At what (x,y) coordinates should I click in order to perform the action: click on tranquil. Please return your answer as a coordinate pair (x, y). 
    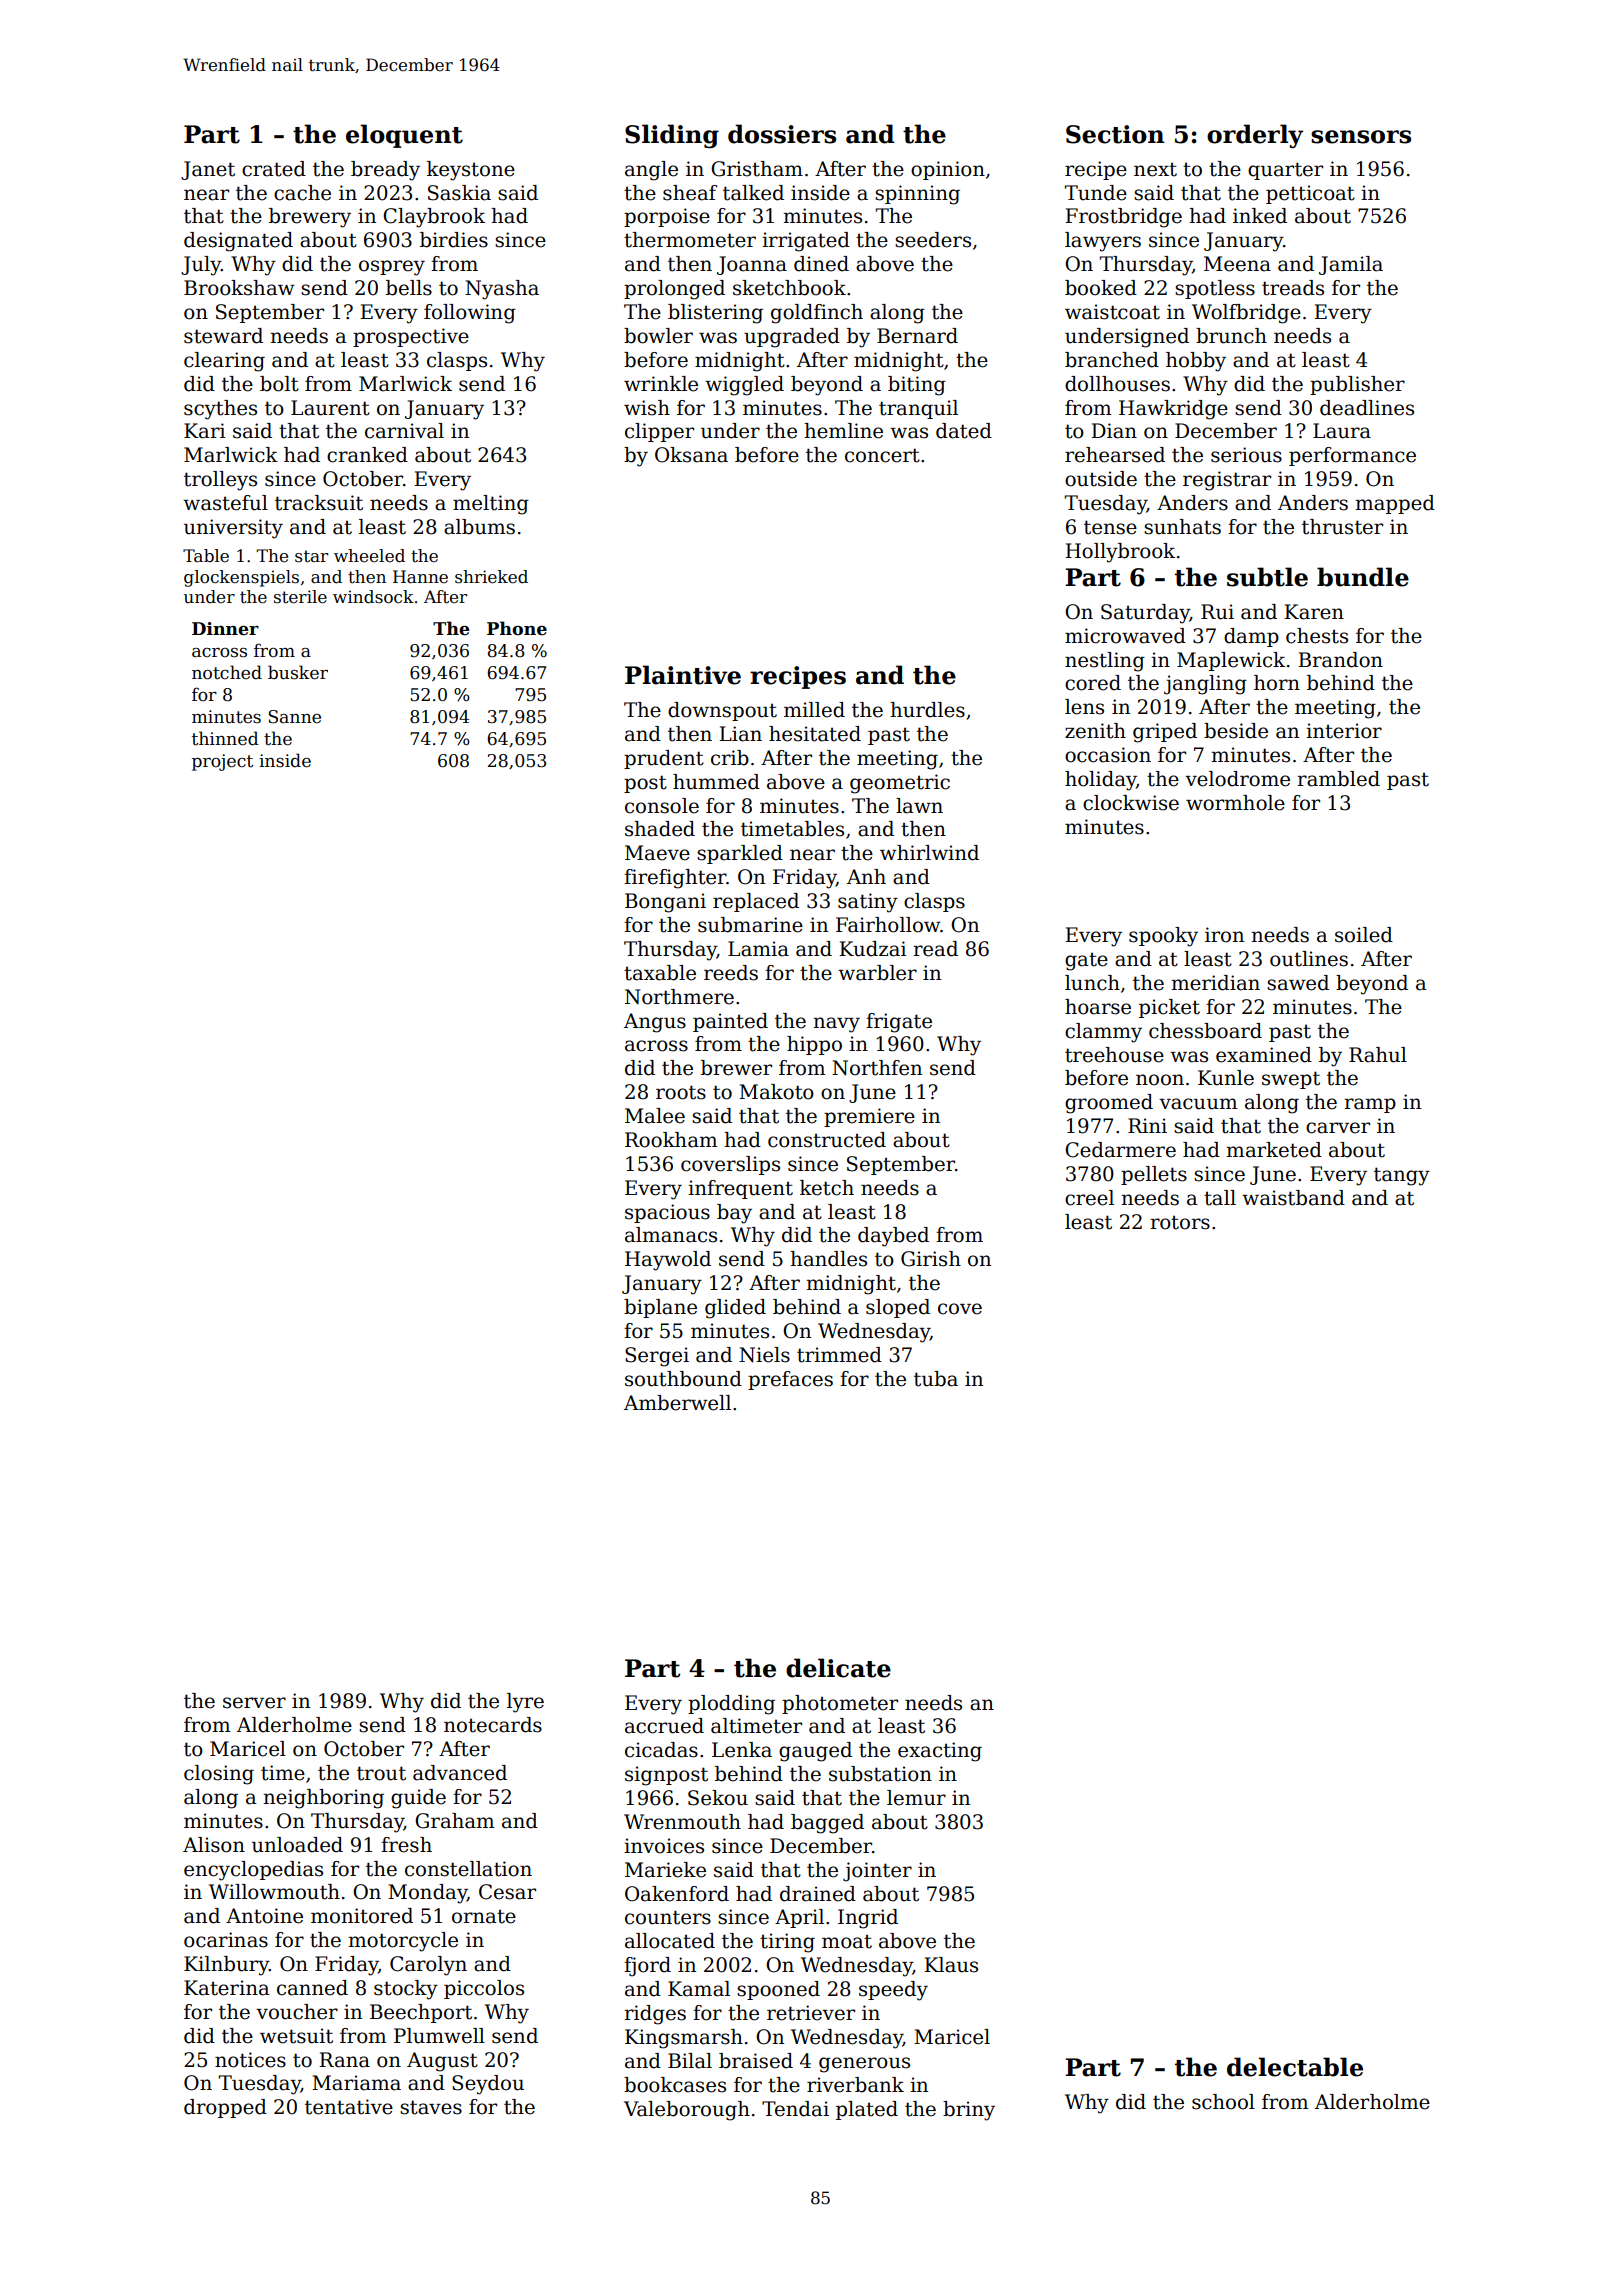
    Looking at the image, I should click on (918, 409).
